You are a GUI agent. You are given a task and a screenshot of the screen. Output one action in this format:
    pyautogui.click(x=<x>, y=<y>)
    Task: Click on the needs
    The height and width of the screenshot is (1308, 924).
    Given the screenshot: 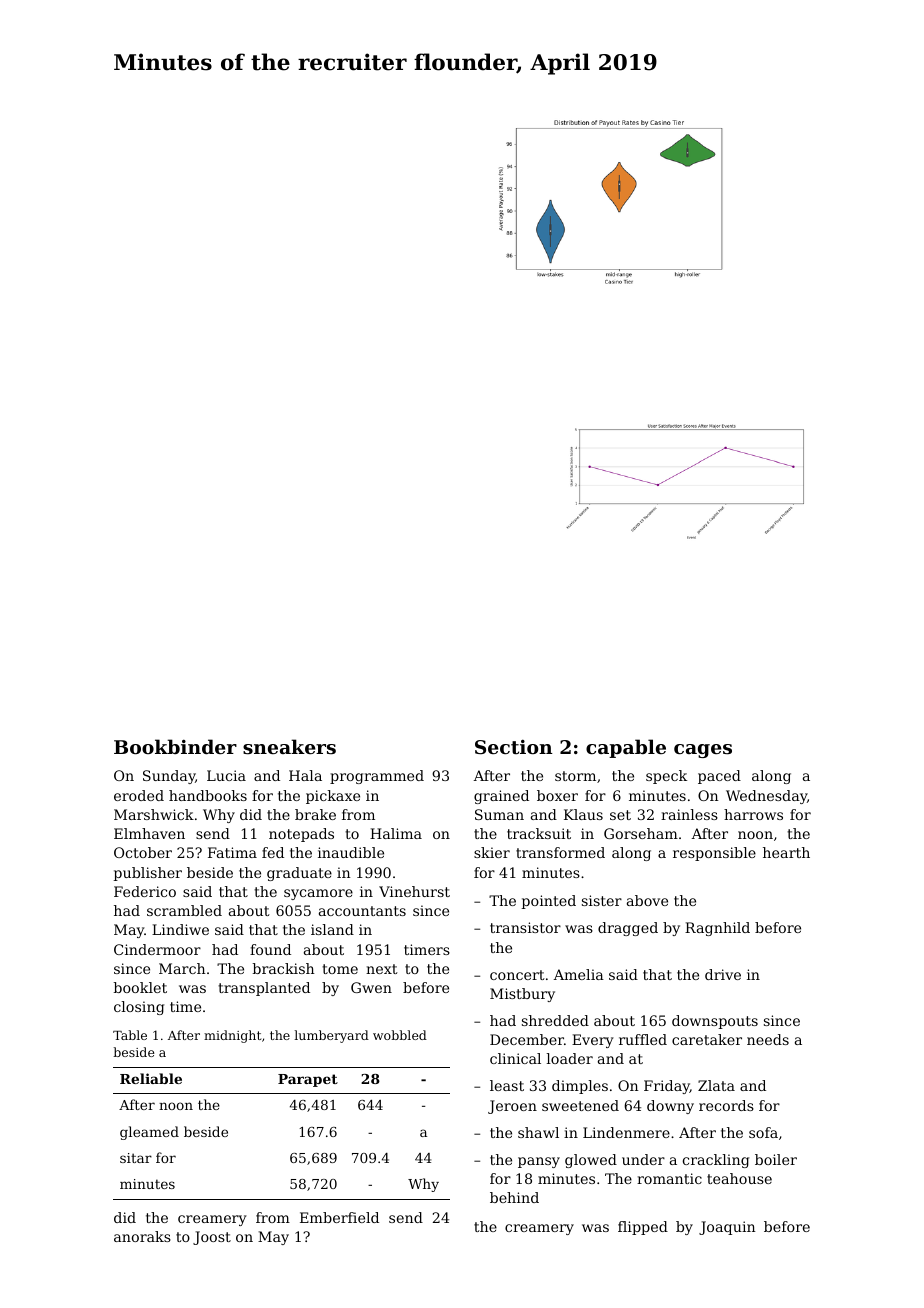 What is the action you would take?
    pyautogui.click(x=768, y=1039)
